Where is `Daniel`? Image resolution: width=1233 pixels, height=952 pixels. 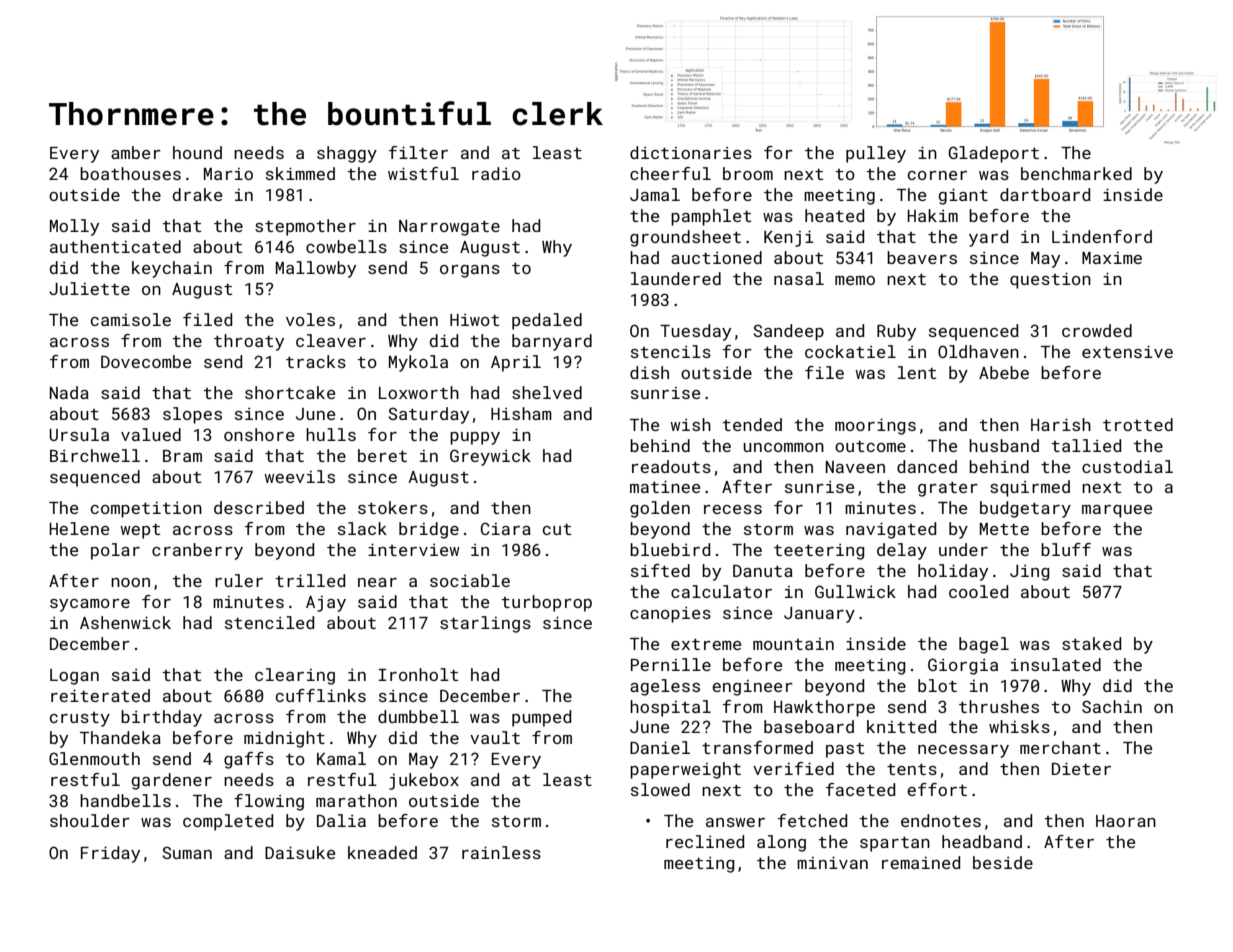 Daniel is located at coordinates (660, 747).
